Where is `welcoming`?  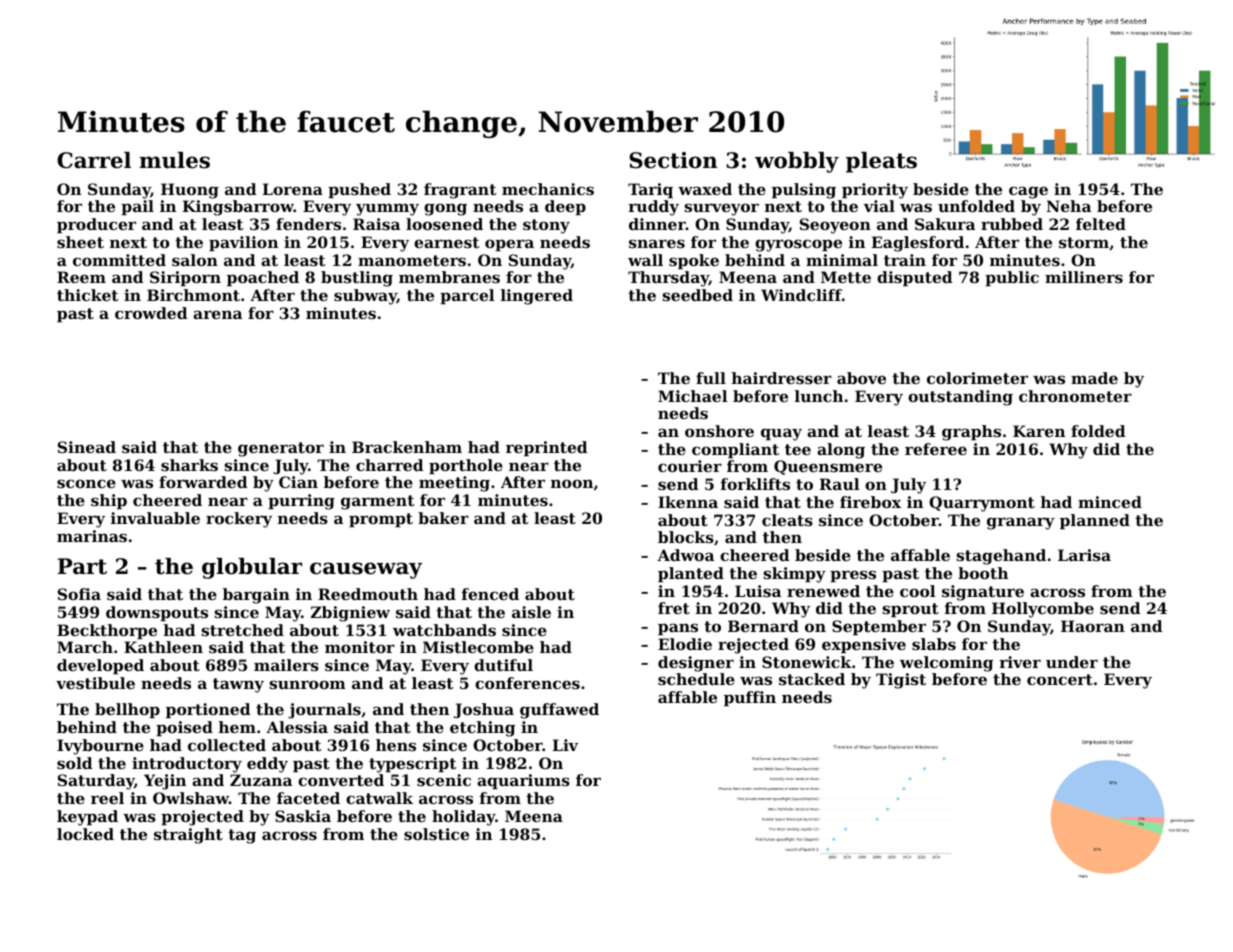 welcoming is located at coordinates (946, 664).
